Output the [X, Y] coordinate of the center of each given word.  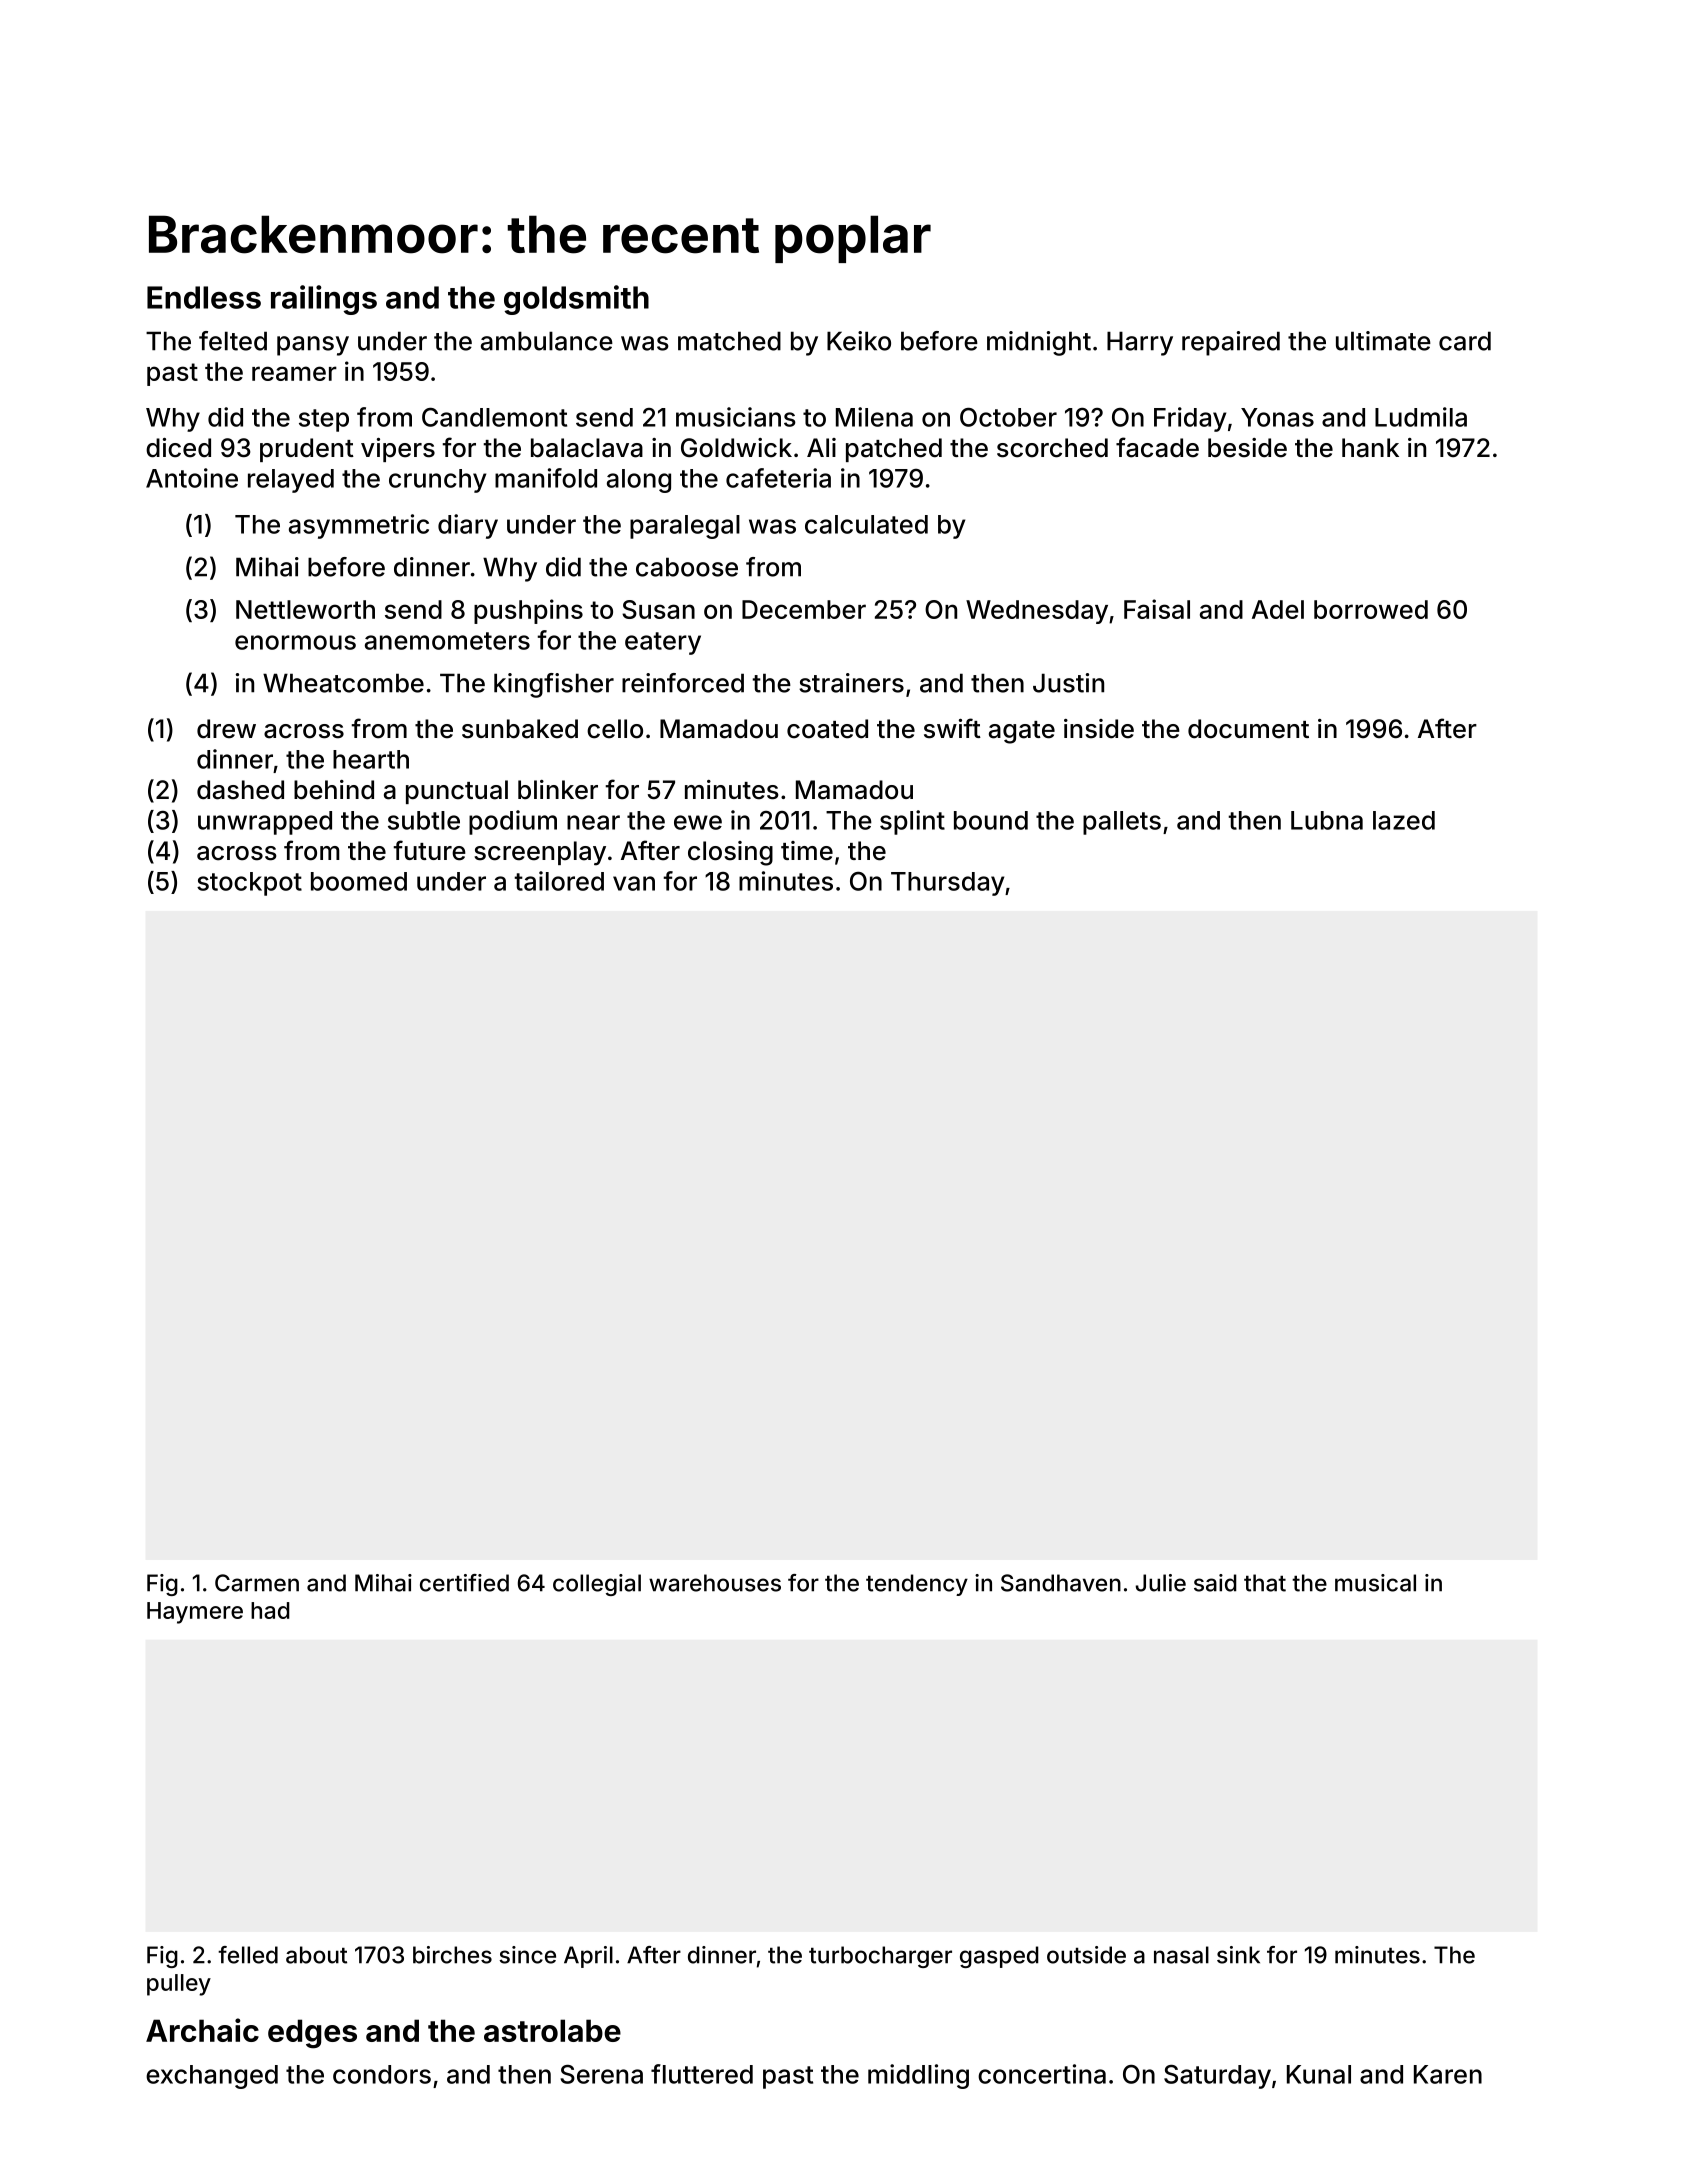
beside [1247, 448]
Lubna [1327, 820]
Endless [204, 297]
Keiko [859, 341]
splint [912, 822]
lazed [1404, 820]
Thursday [947, 884]
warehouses [715, 1583]
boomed [359, 881]
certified [464, 1583]
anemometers [447, 641]
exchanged [212, 2077]
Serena [601, 2074]
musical [1375, 1583]
